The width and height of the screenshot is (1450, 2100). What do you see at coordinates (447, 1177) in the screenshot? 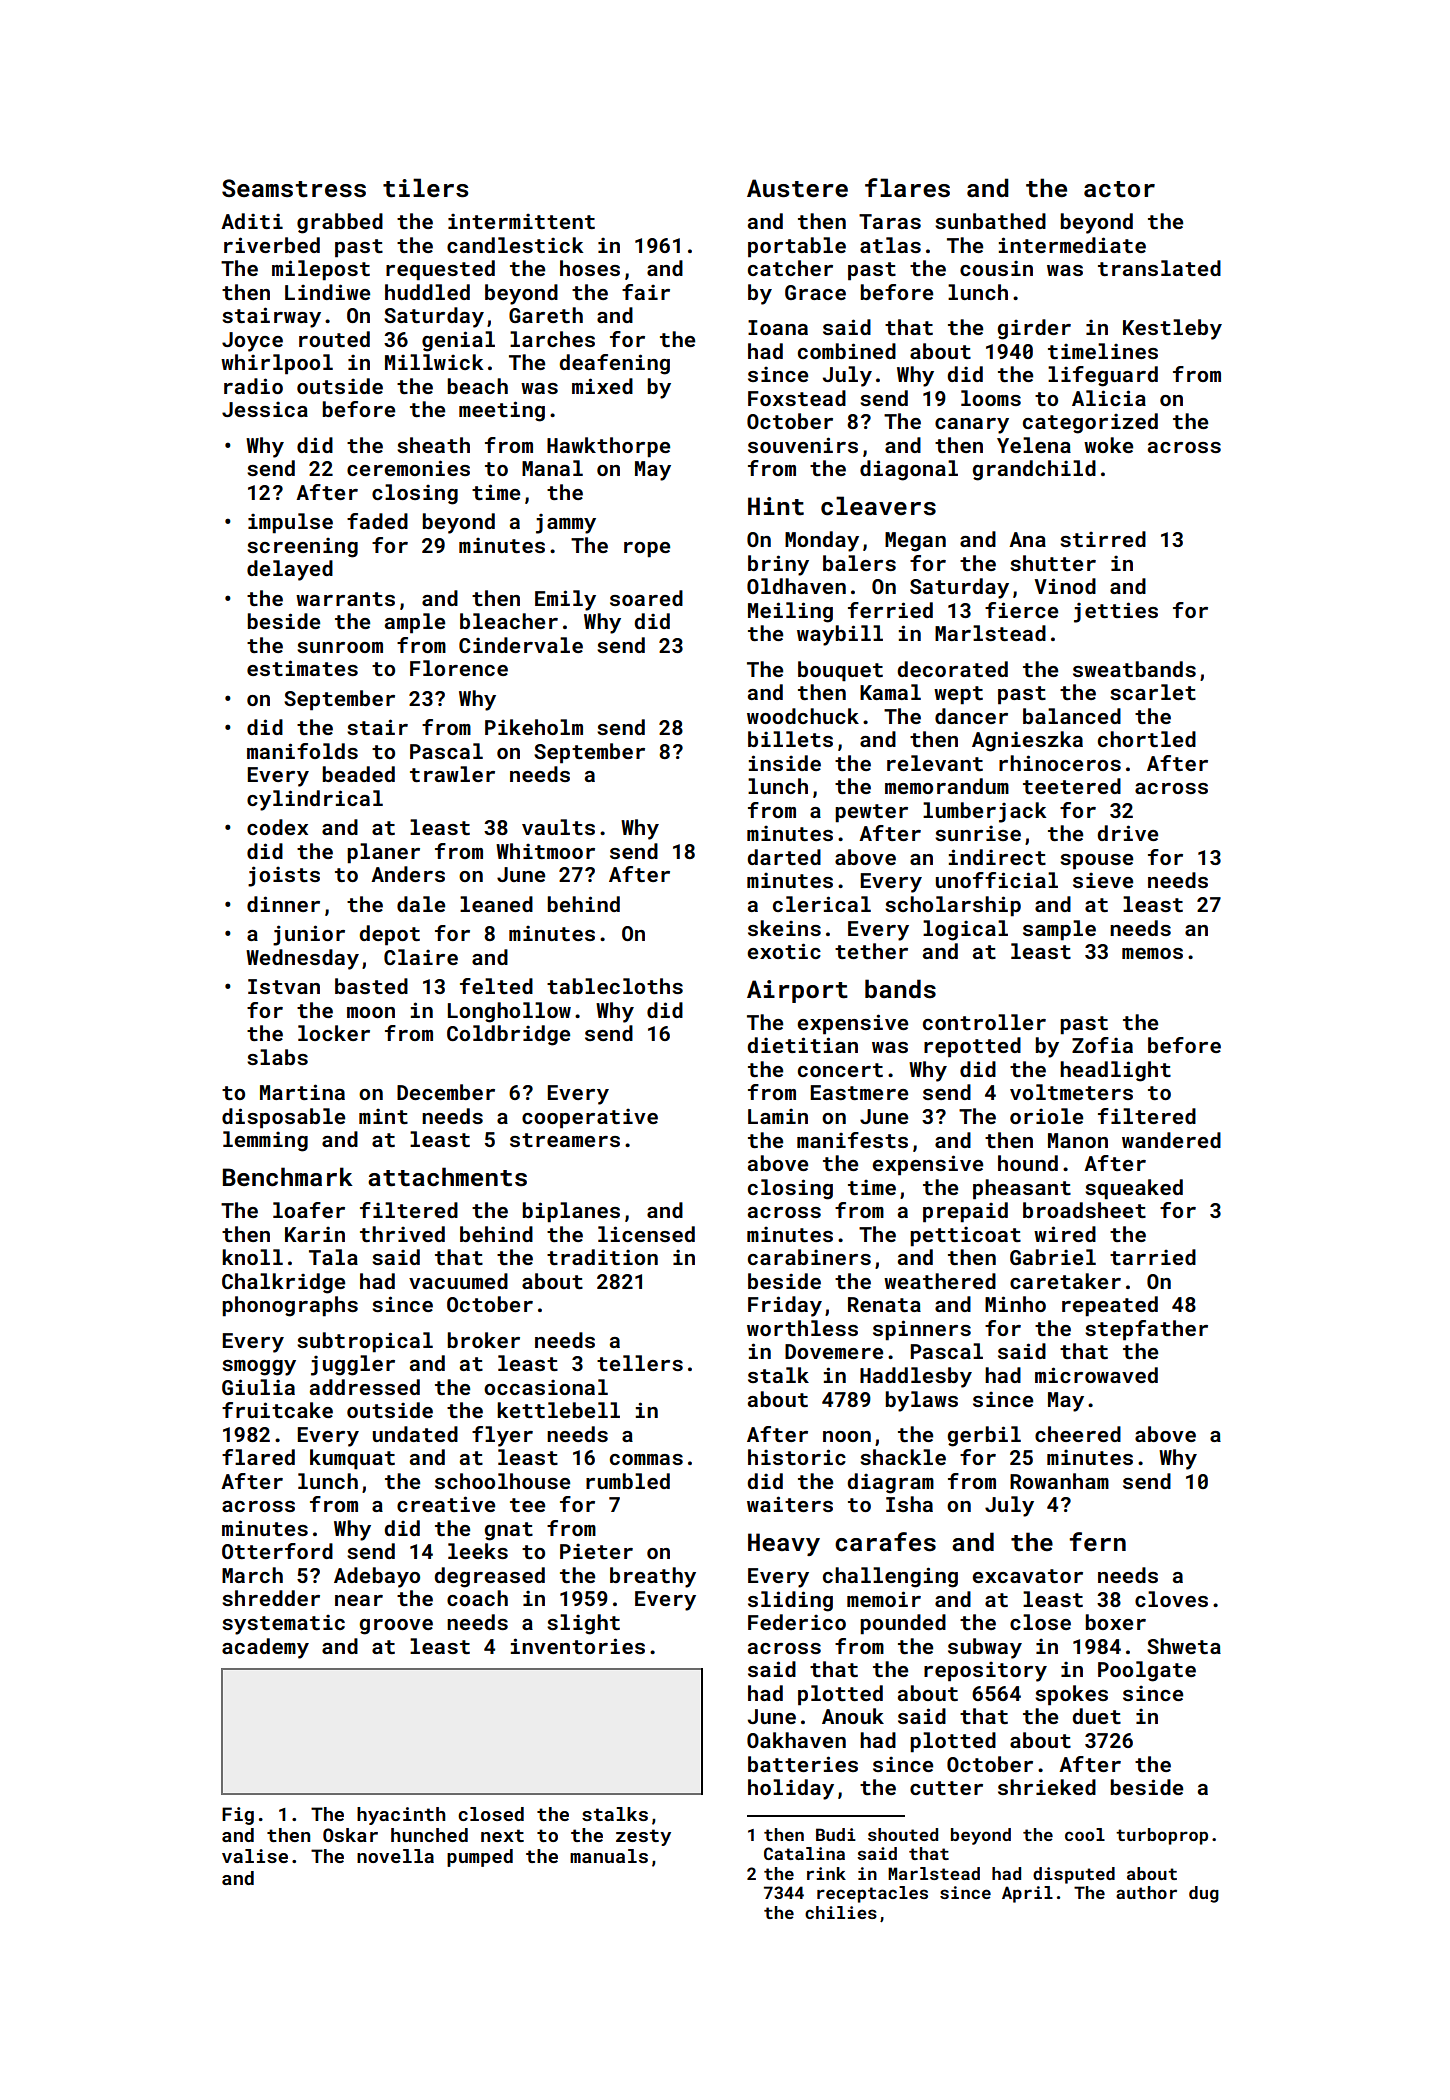
I see `attachments` at bounding box center [447, 1177].
